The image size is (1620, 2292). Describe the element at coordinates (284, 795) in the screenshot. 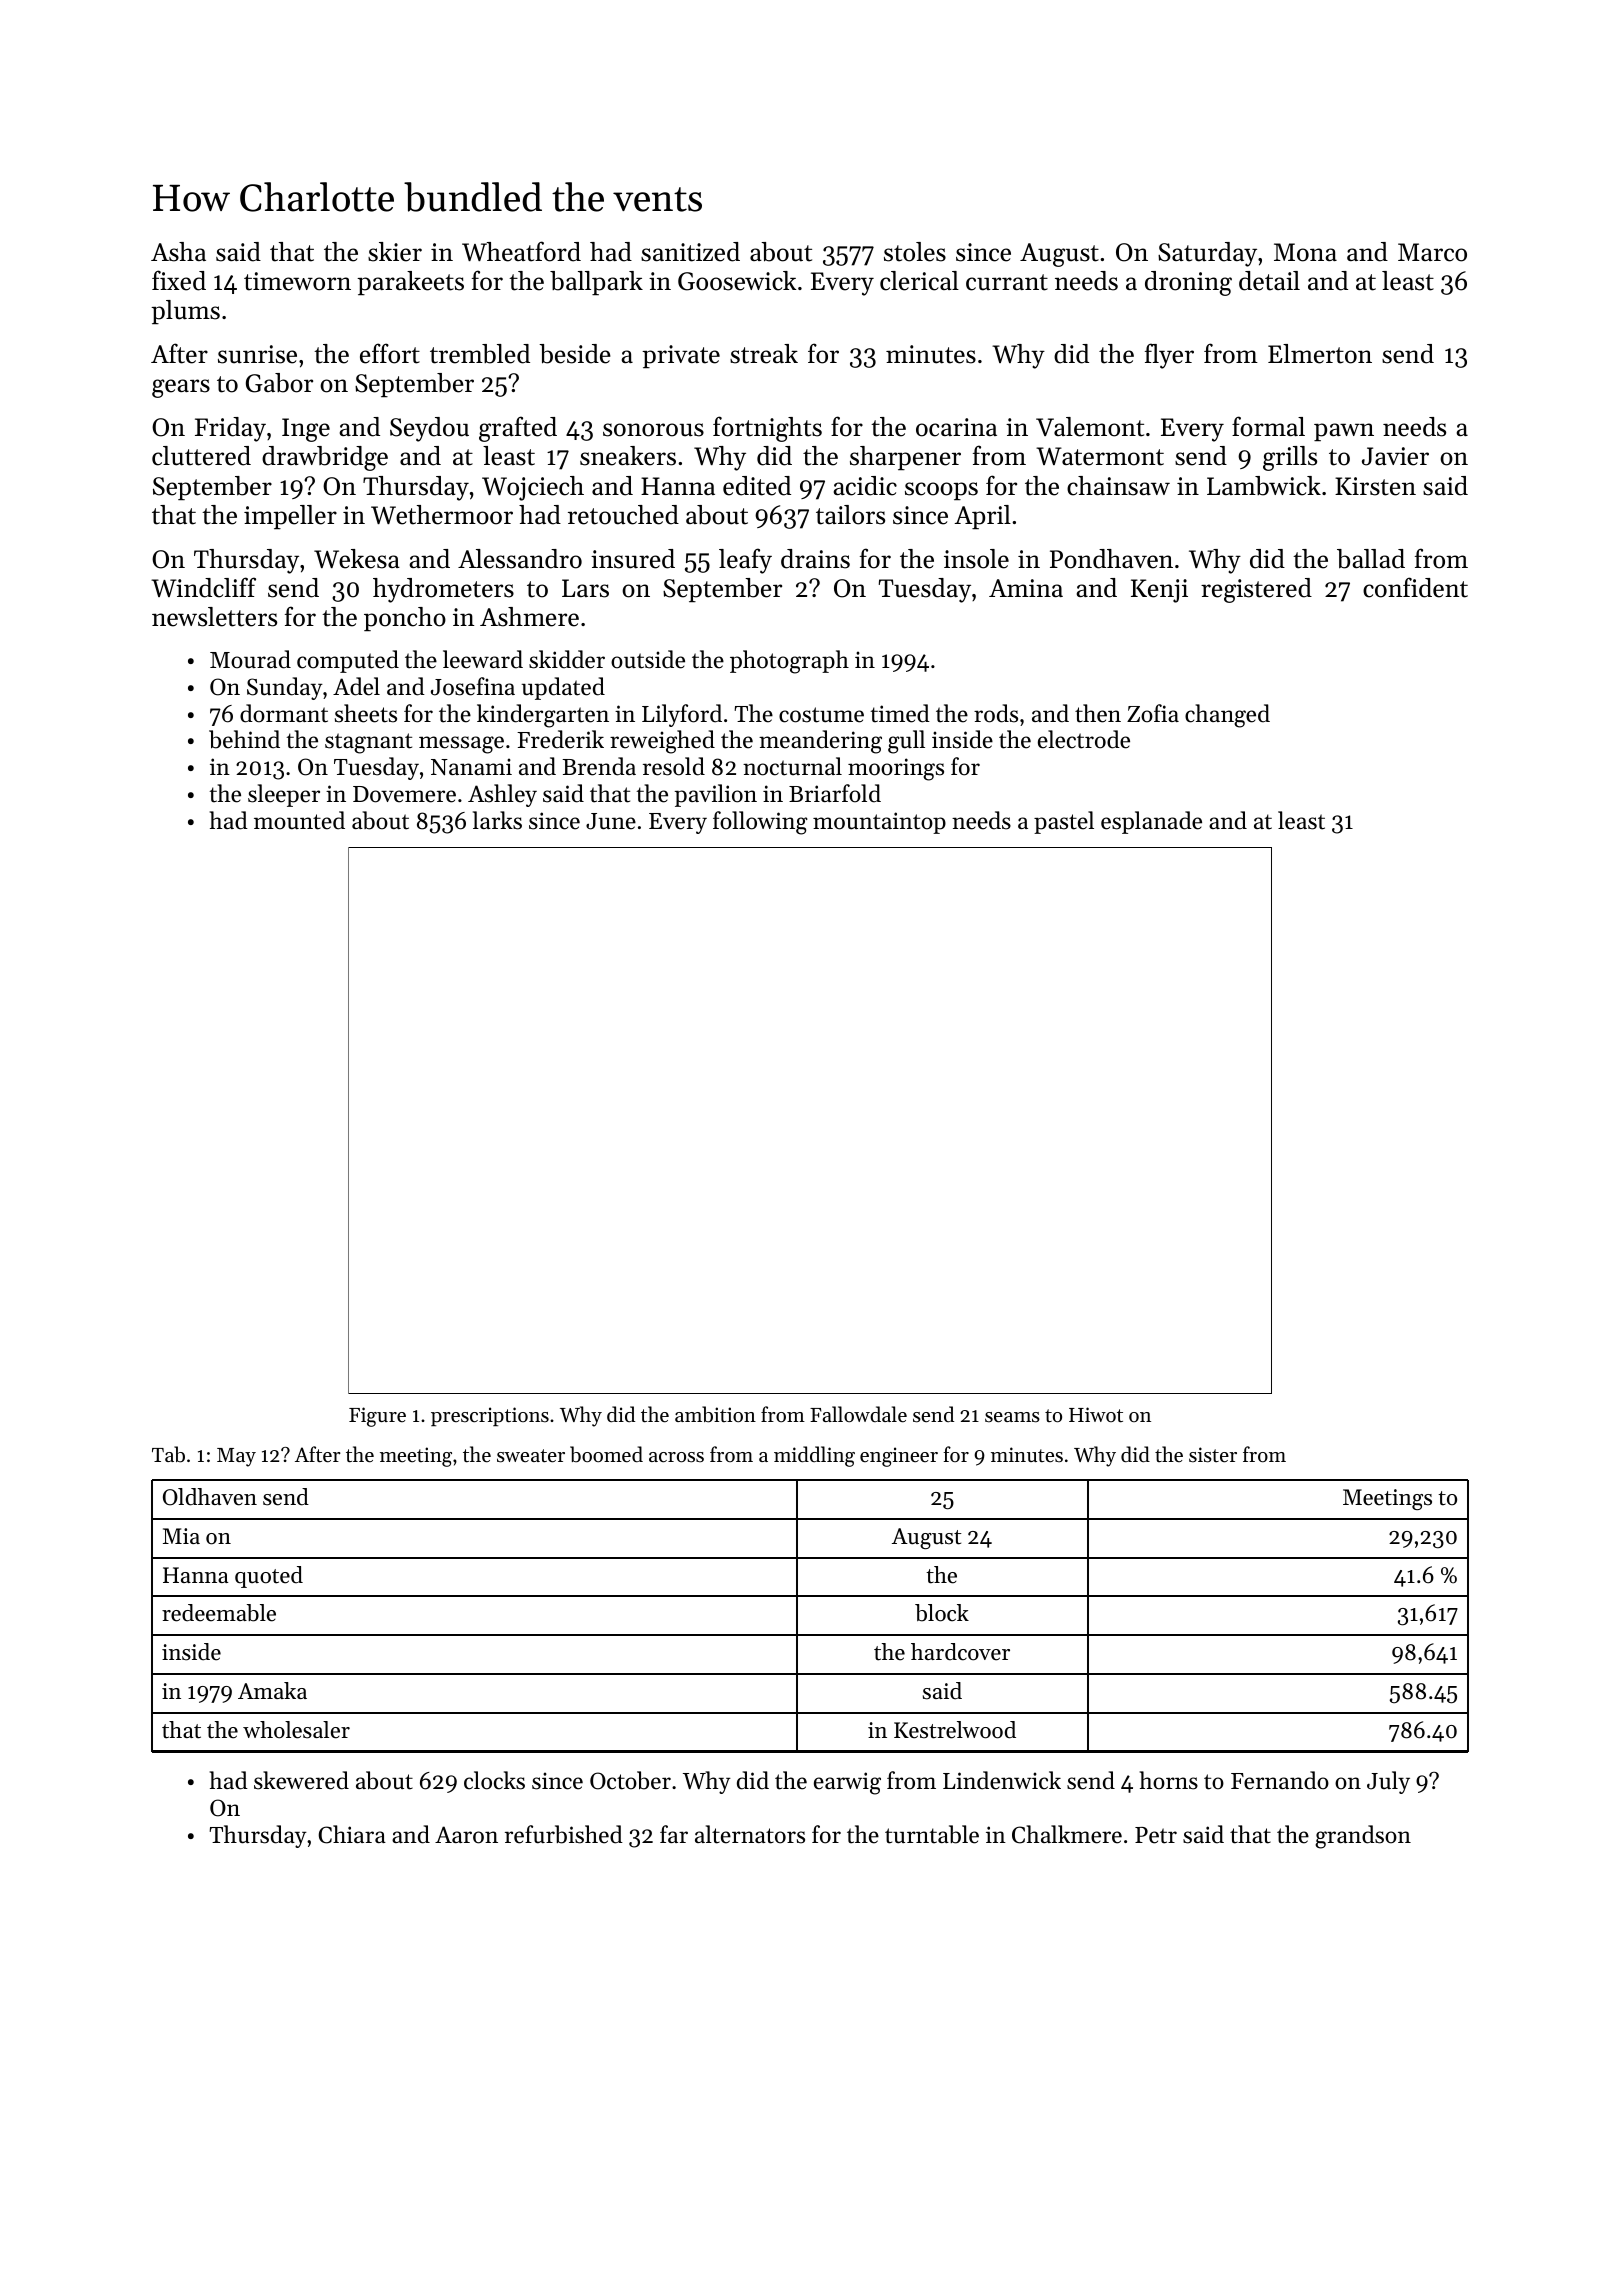

I see `sleeper` at that location.
